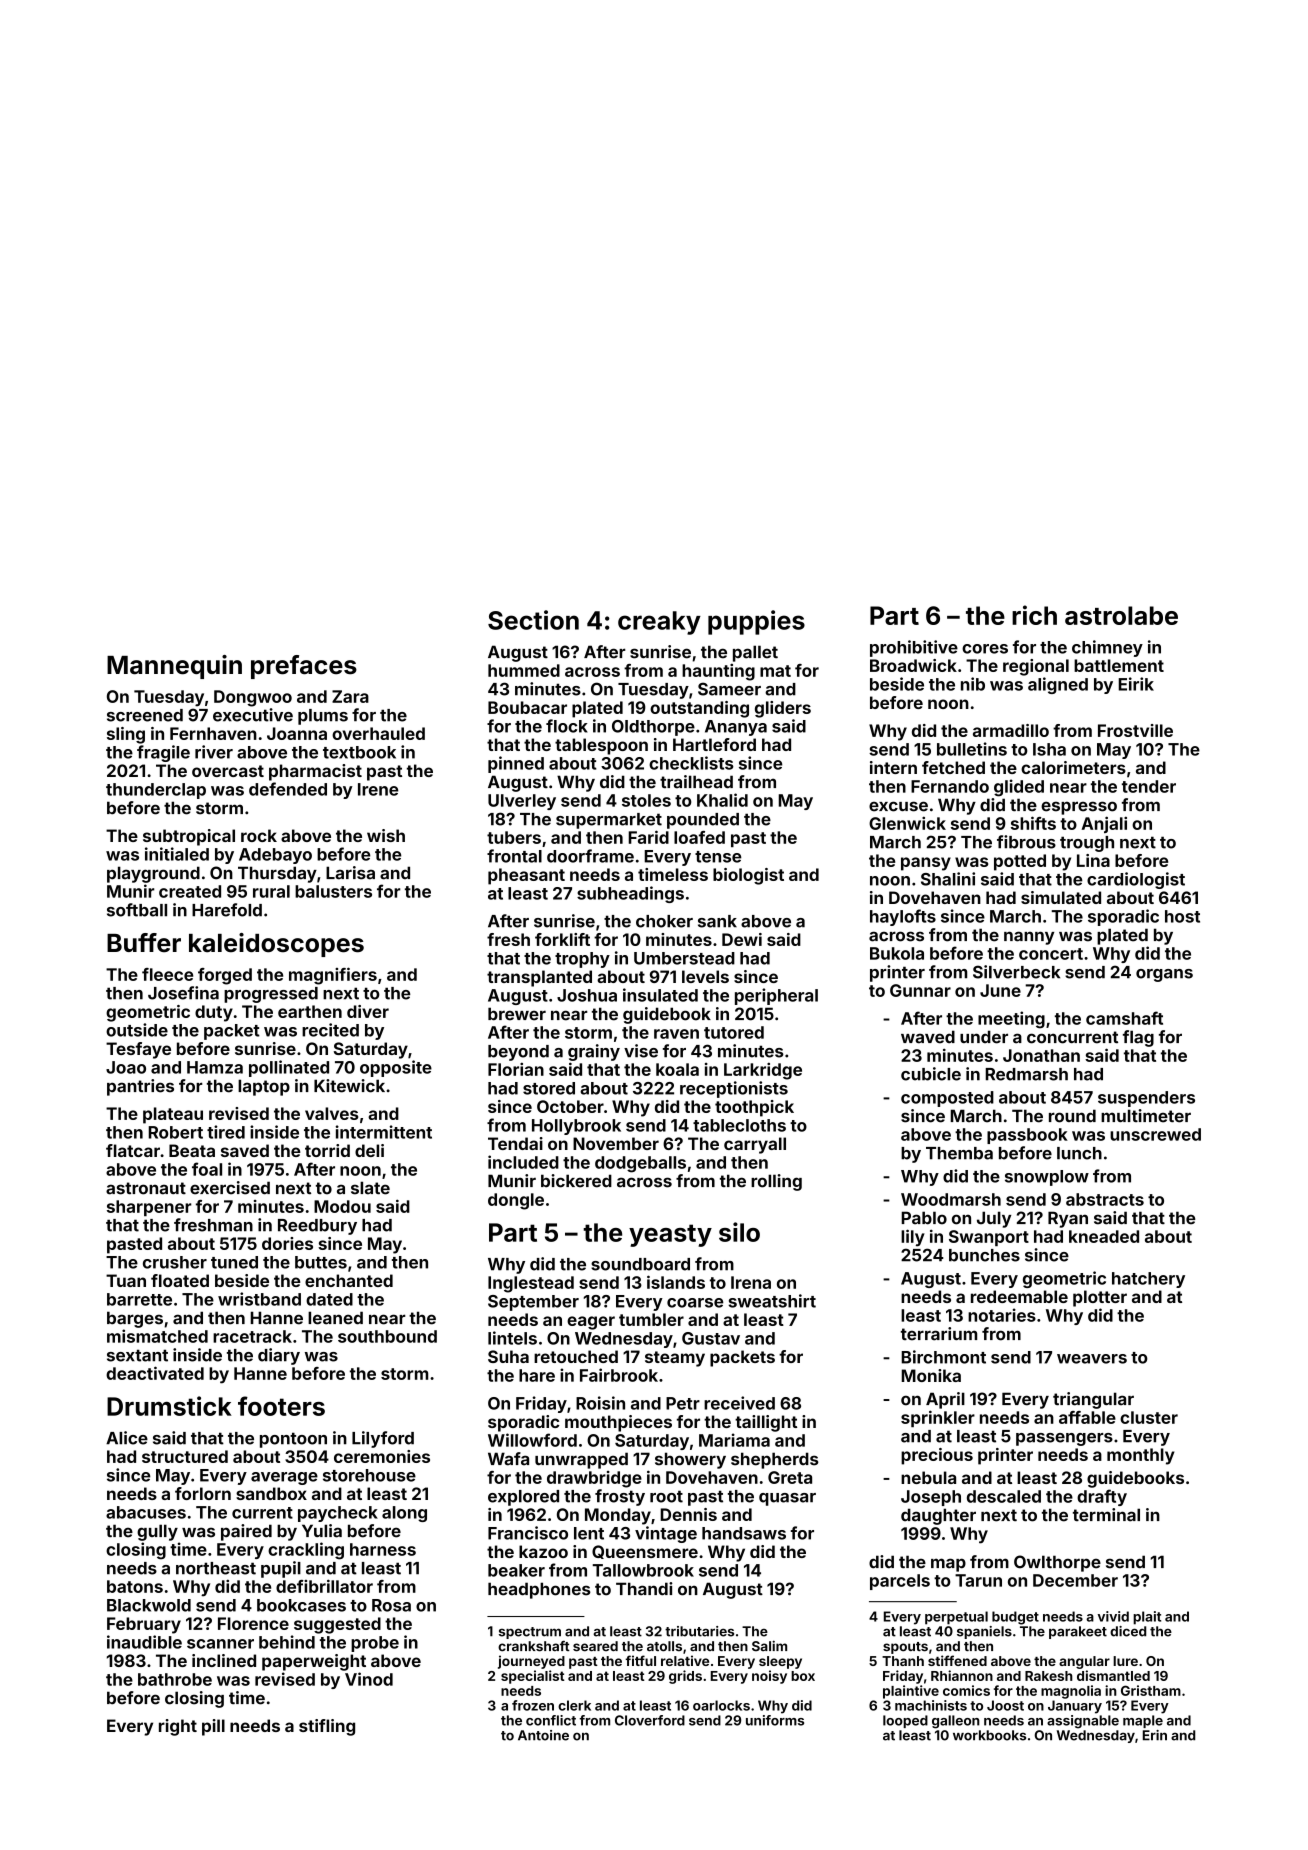 The width and height of the document is (1308, 1850). Describe the element at coordinates (1106, 1515) in the document. I see `terminal` at that location.
